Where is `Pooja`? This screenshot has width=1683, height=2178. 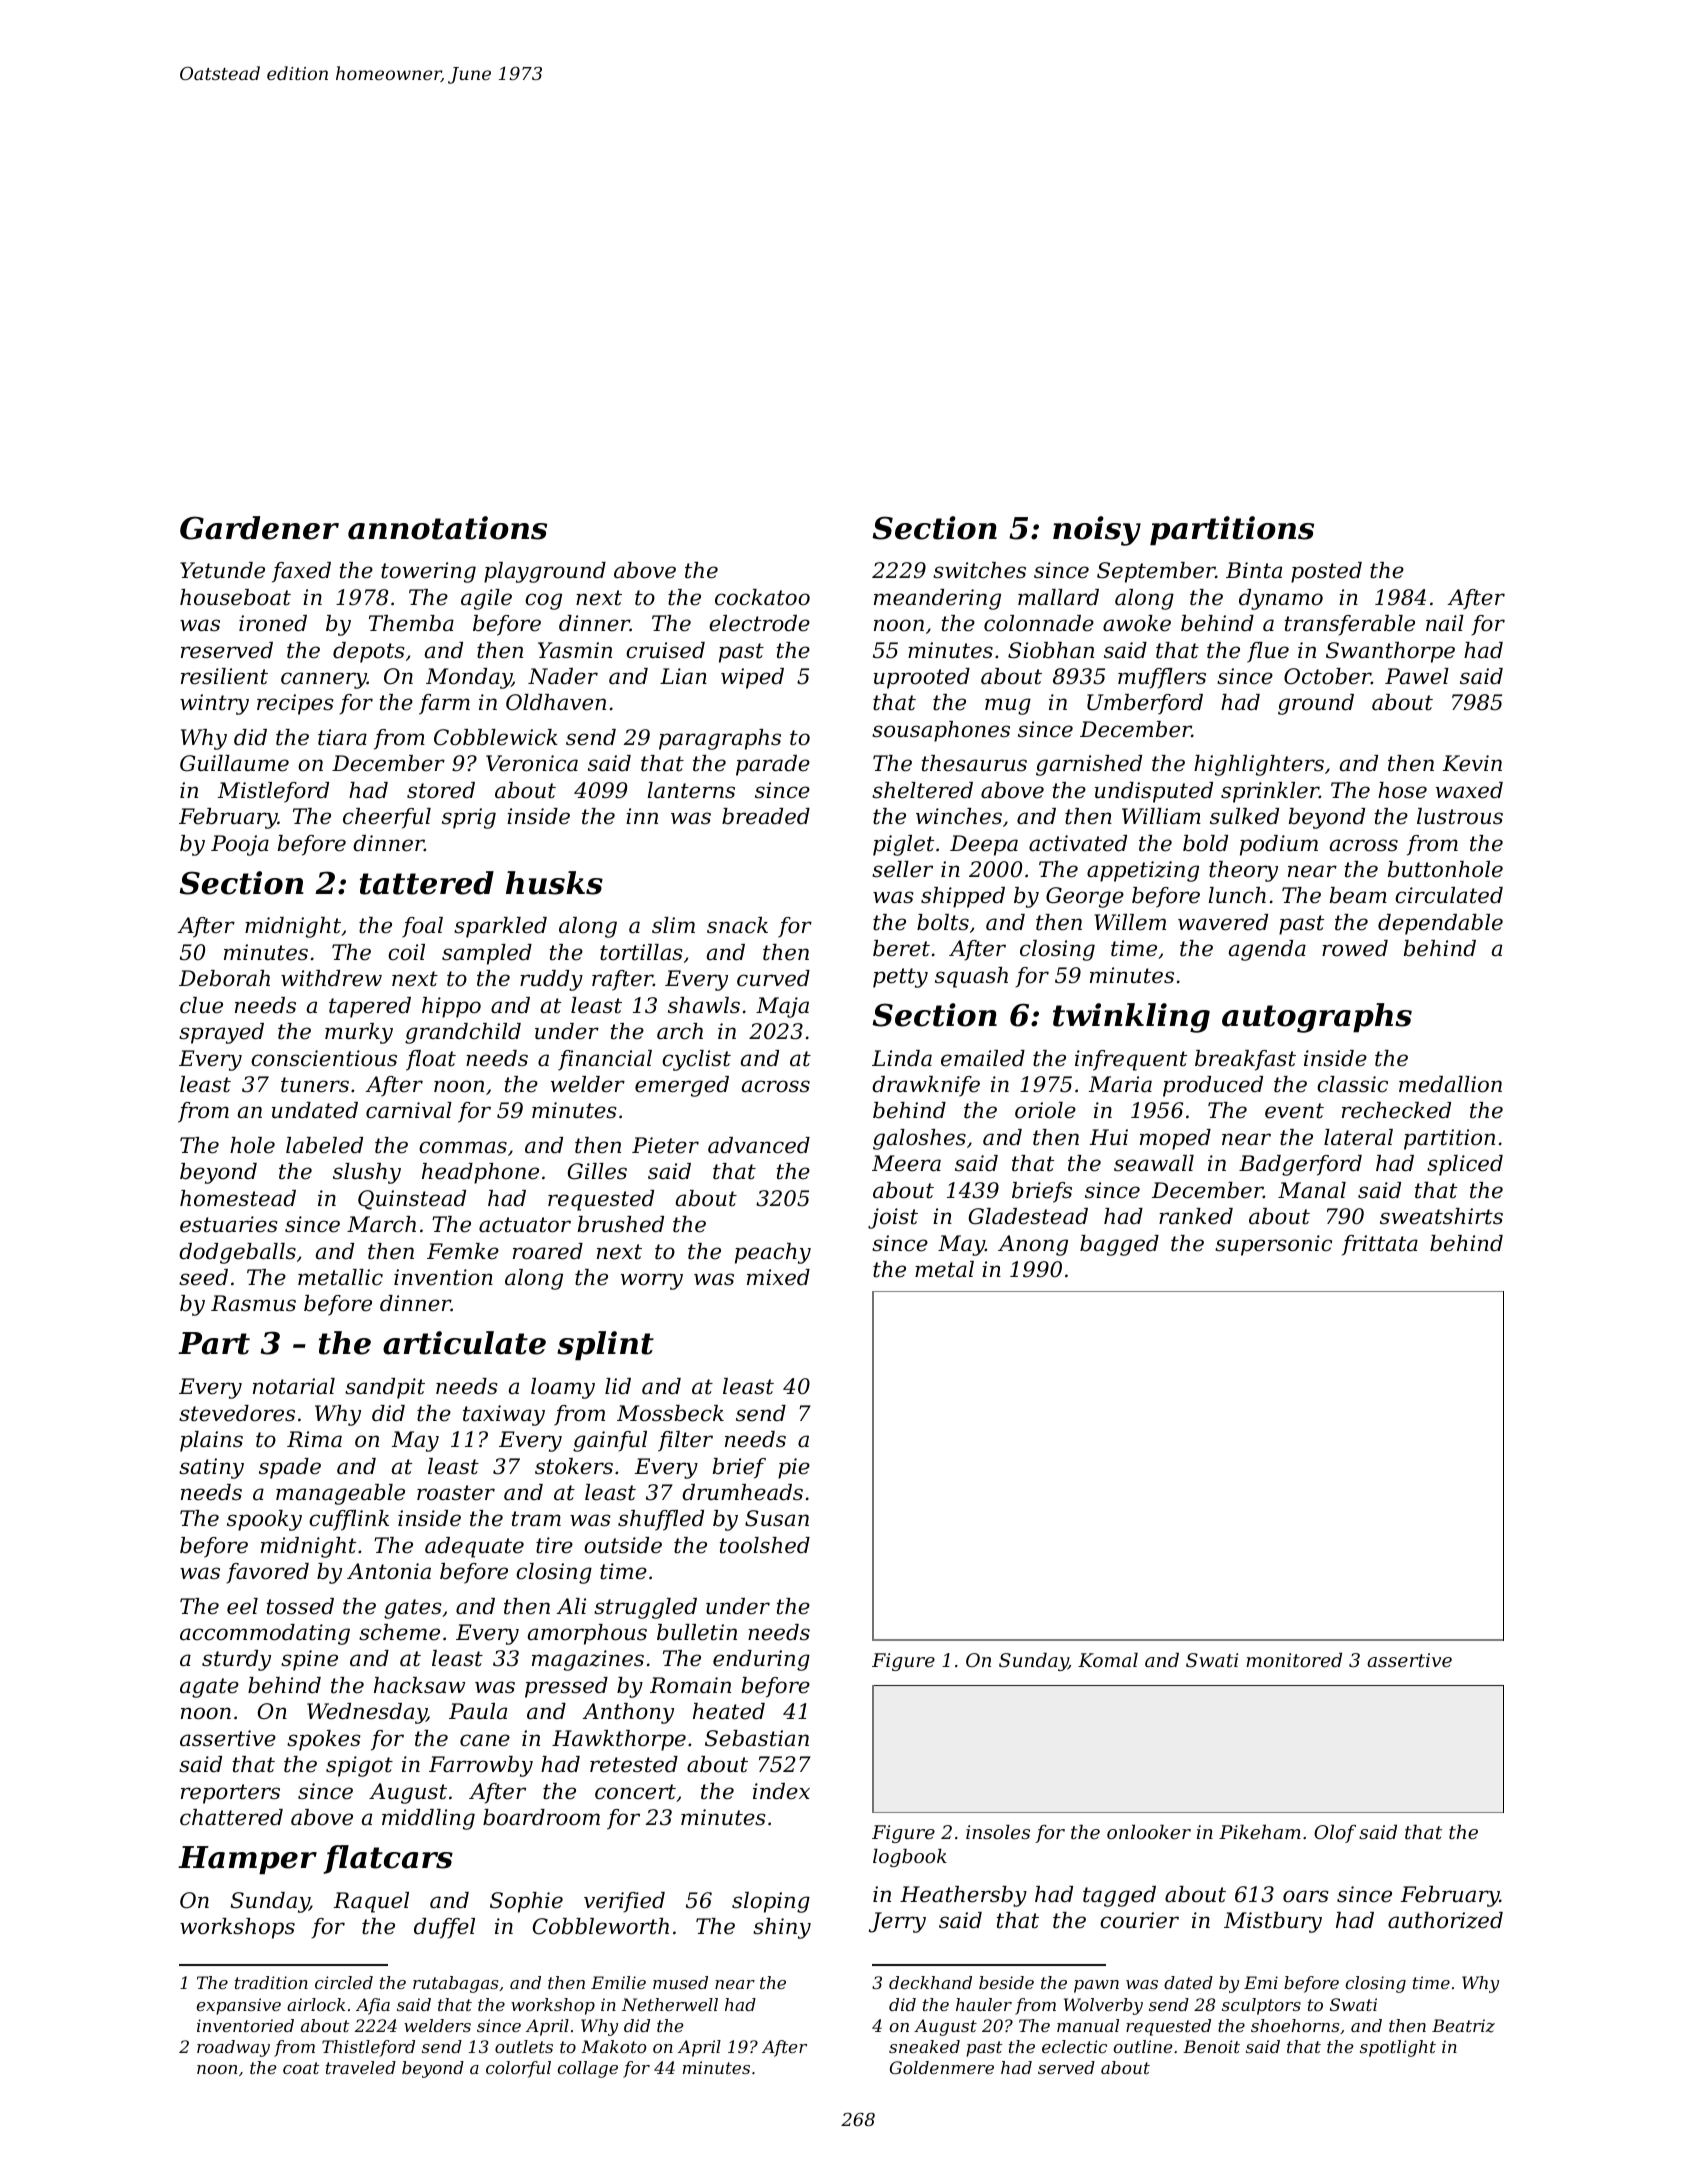 Pooja is located at coordinates (240, 845).
